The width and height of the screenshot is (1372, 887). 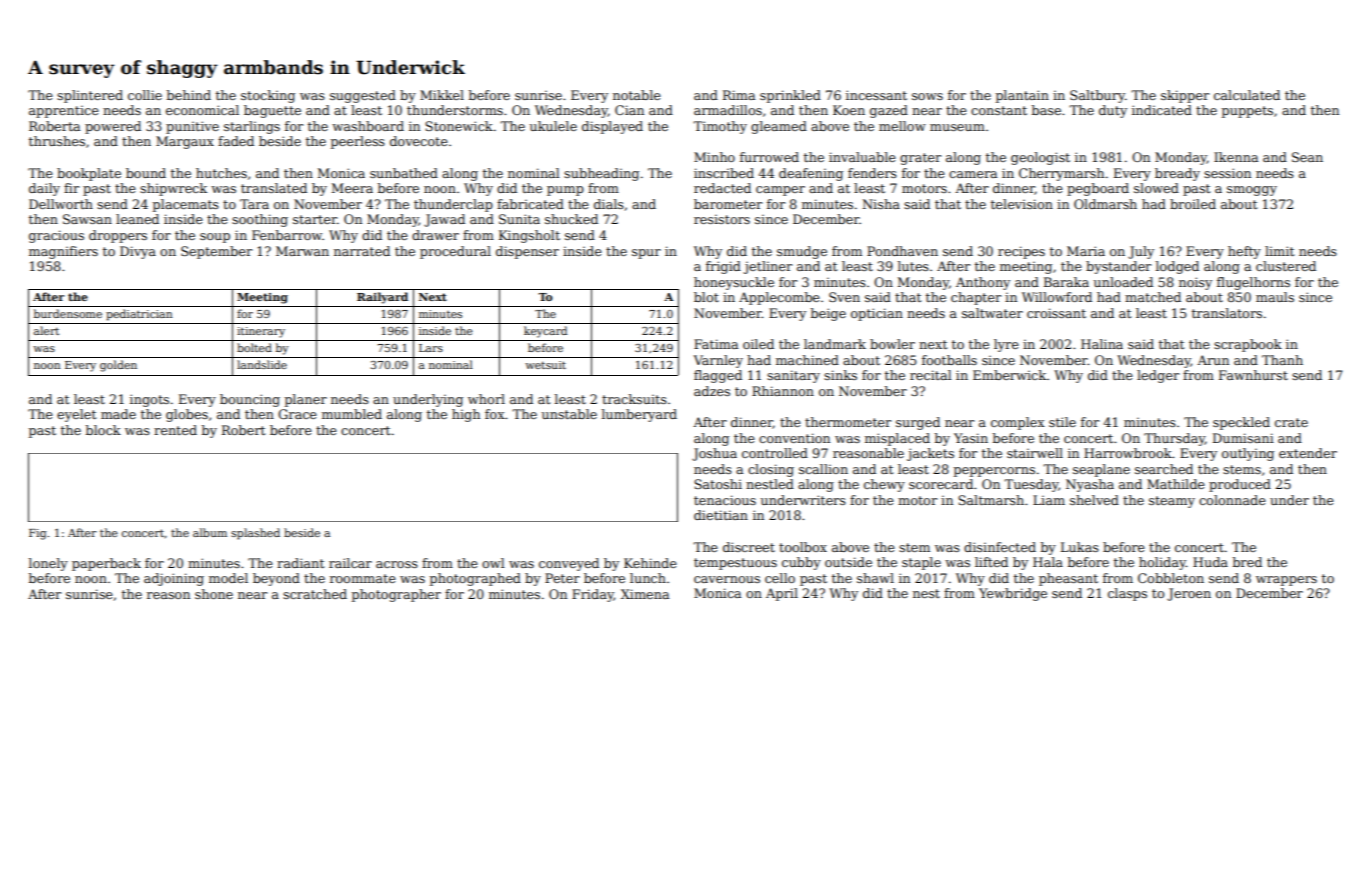 What do you see at coordinates (90, 96) in the screenshot?
I see `splintered` at bounding box center [90, 96].
